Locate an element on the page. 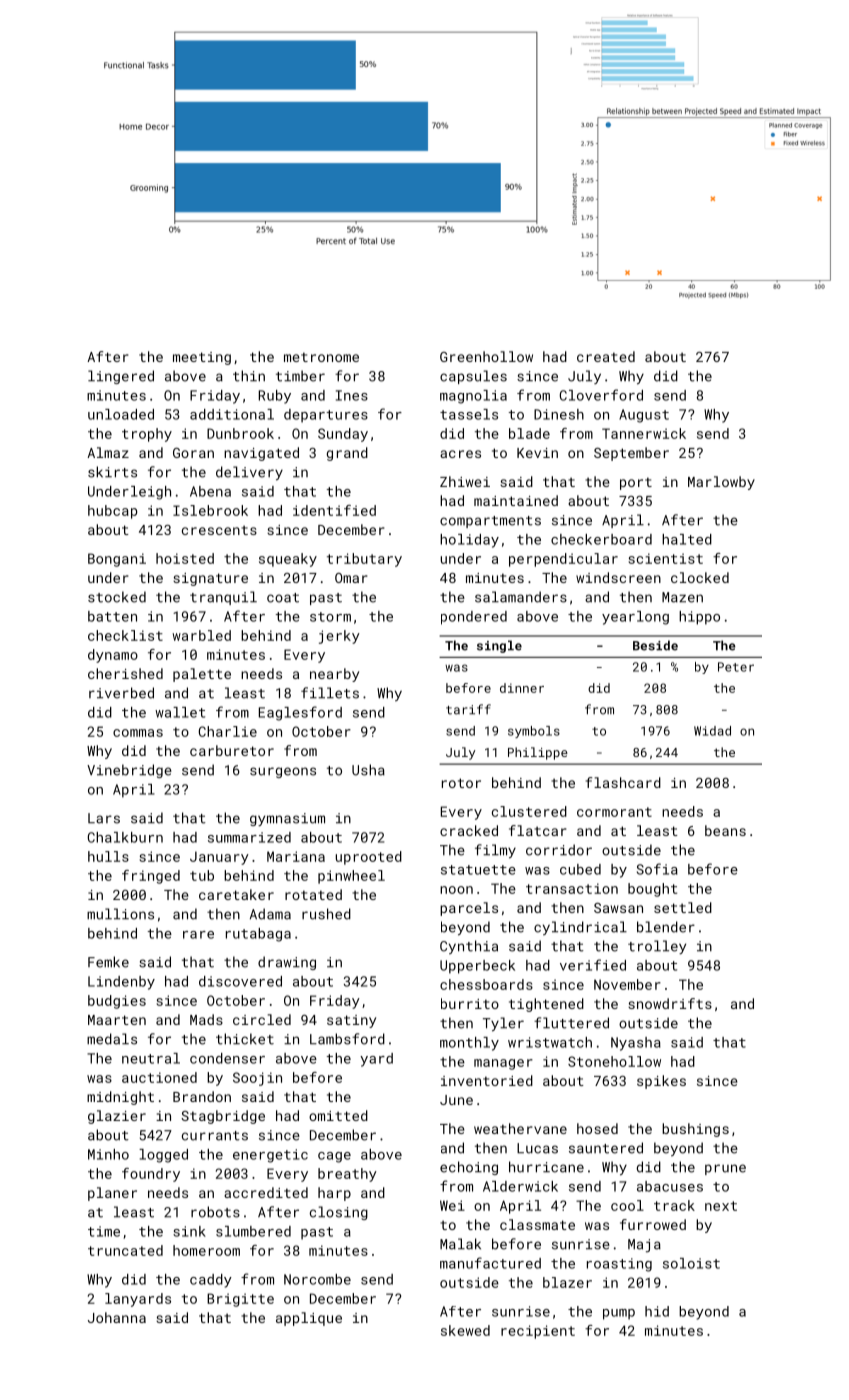 The image size is (849, 1400). tributary is located at coordinates (364, 560).
